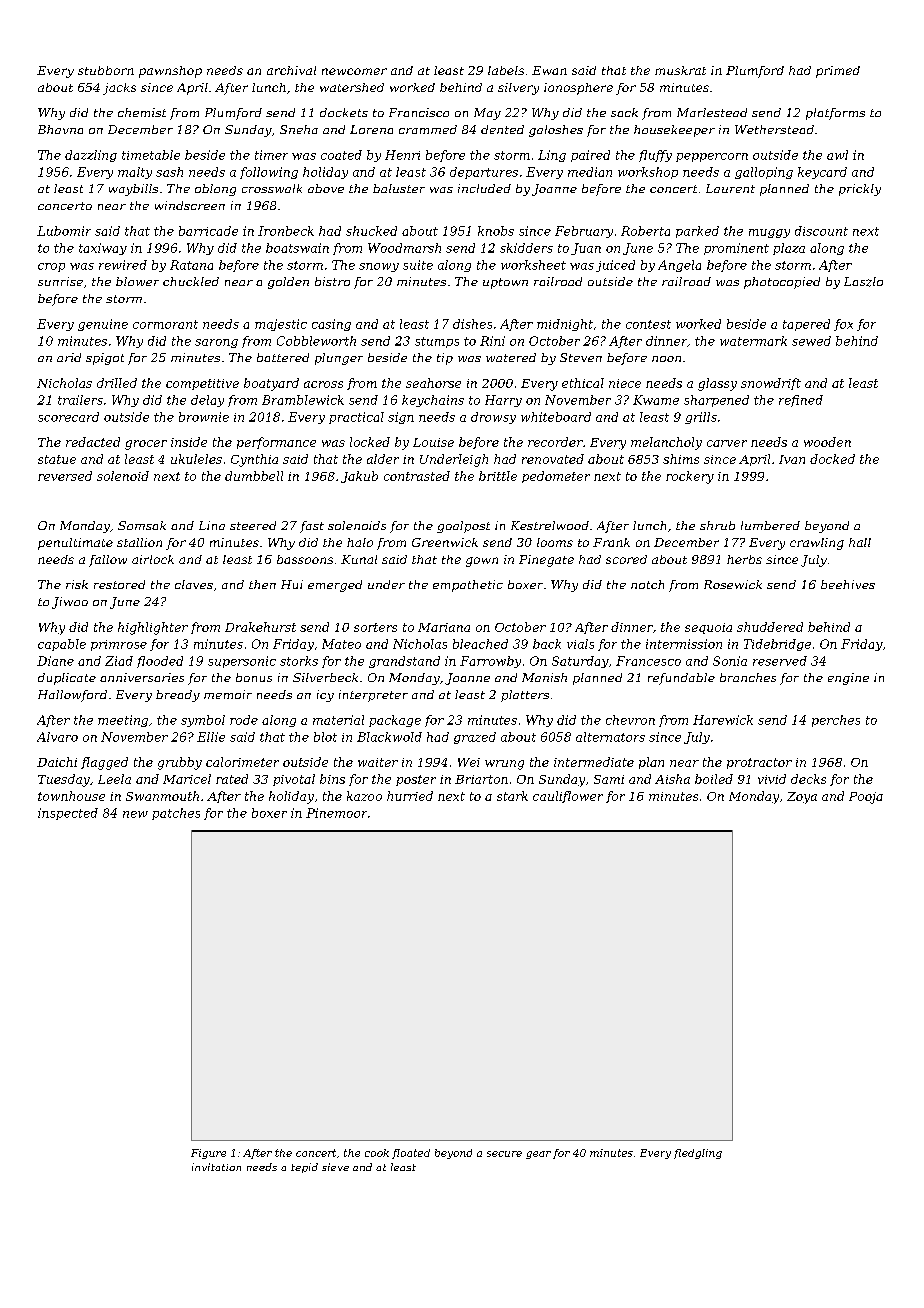 Image resolution: width=924 pixels, height=1308 pixels. Describe the element at coordinates (325, 737) in the document. I see `blot` at that location.
